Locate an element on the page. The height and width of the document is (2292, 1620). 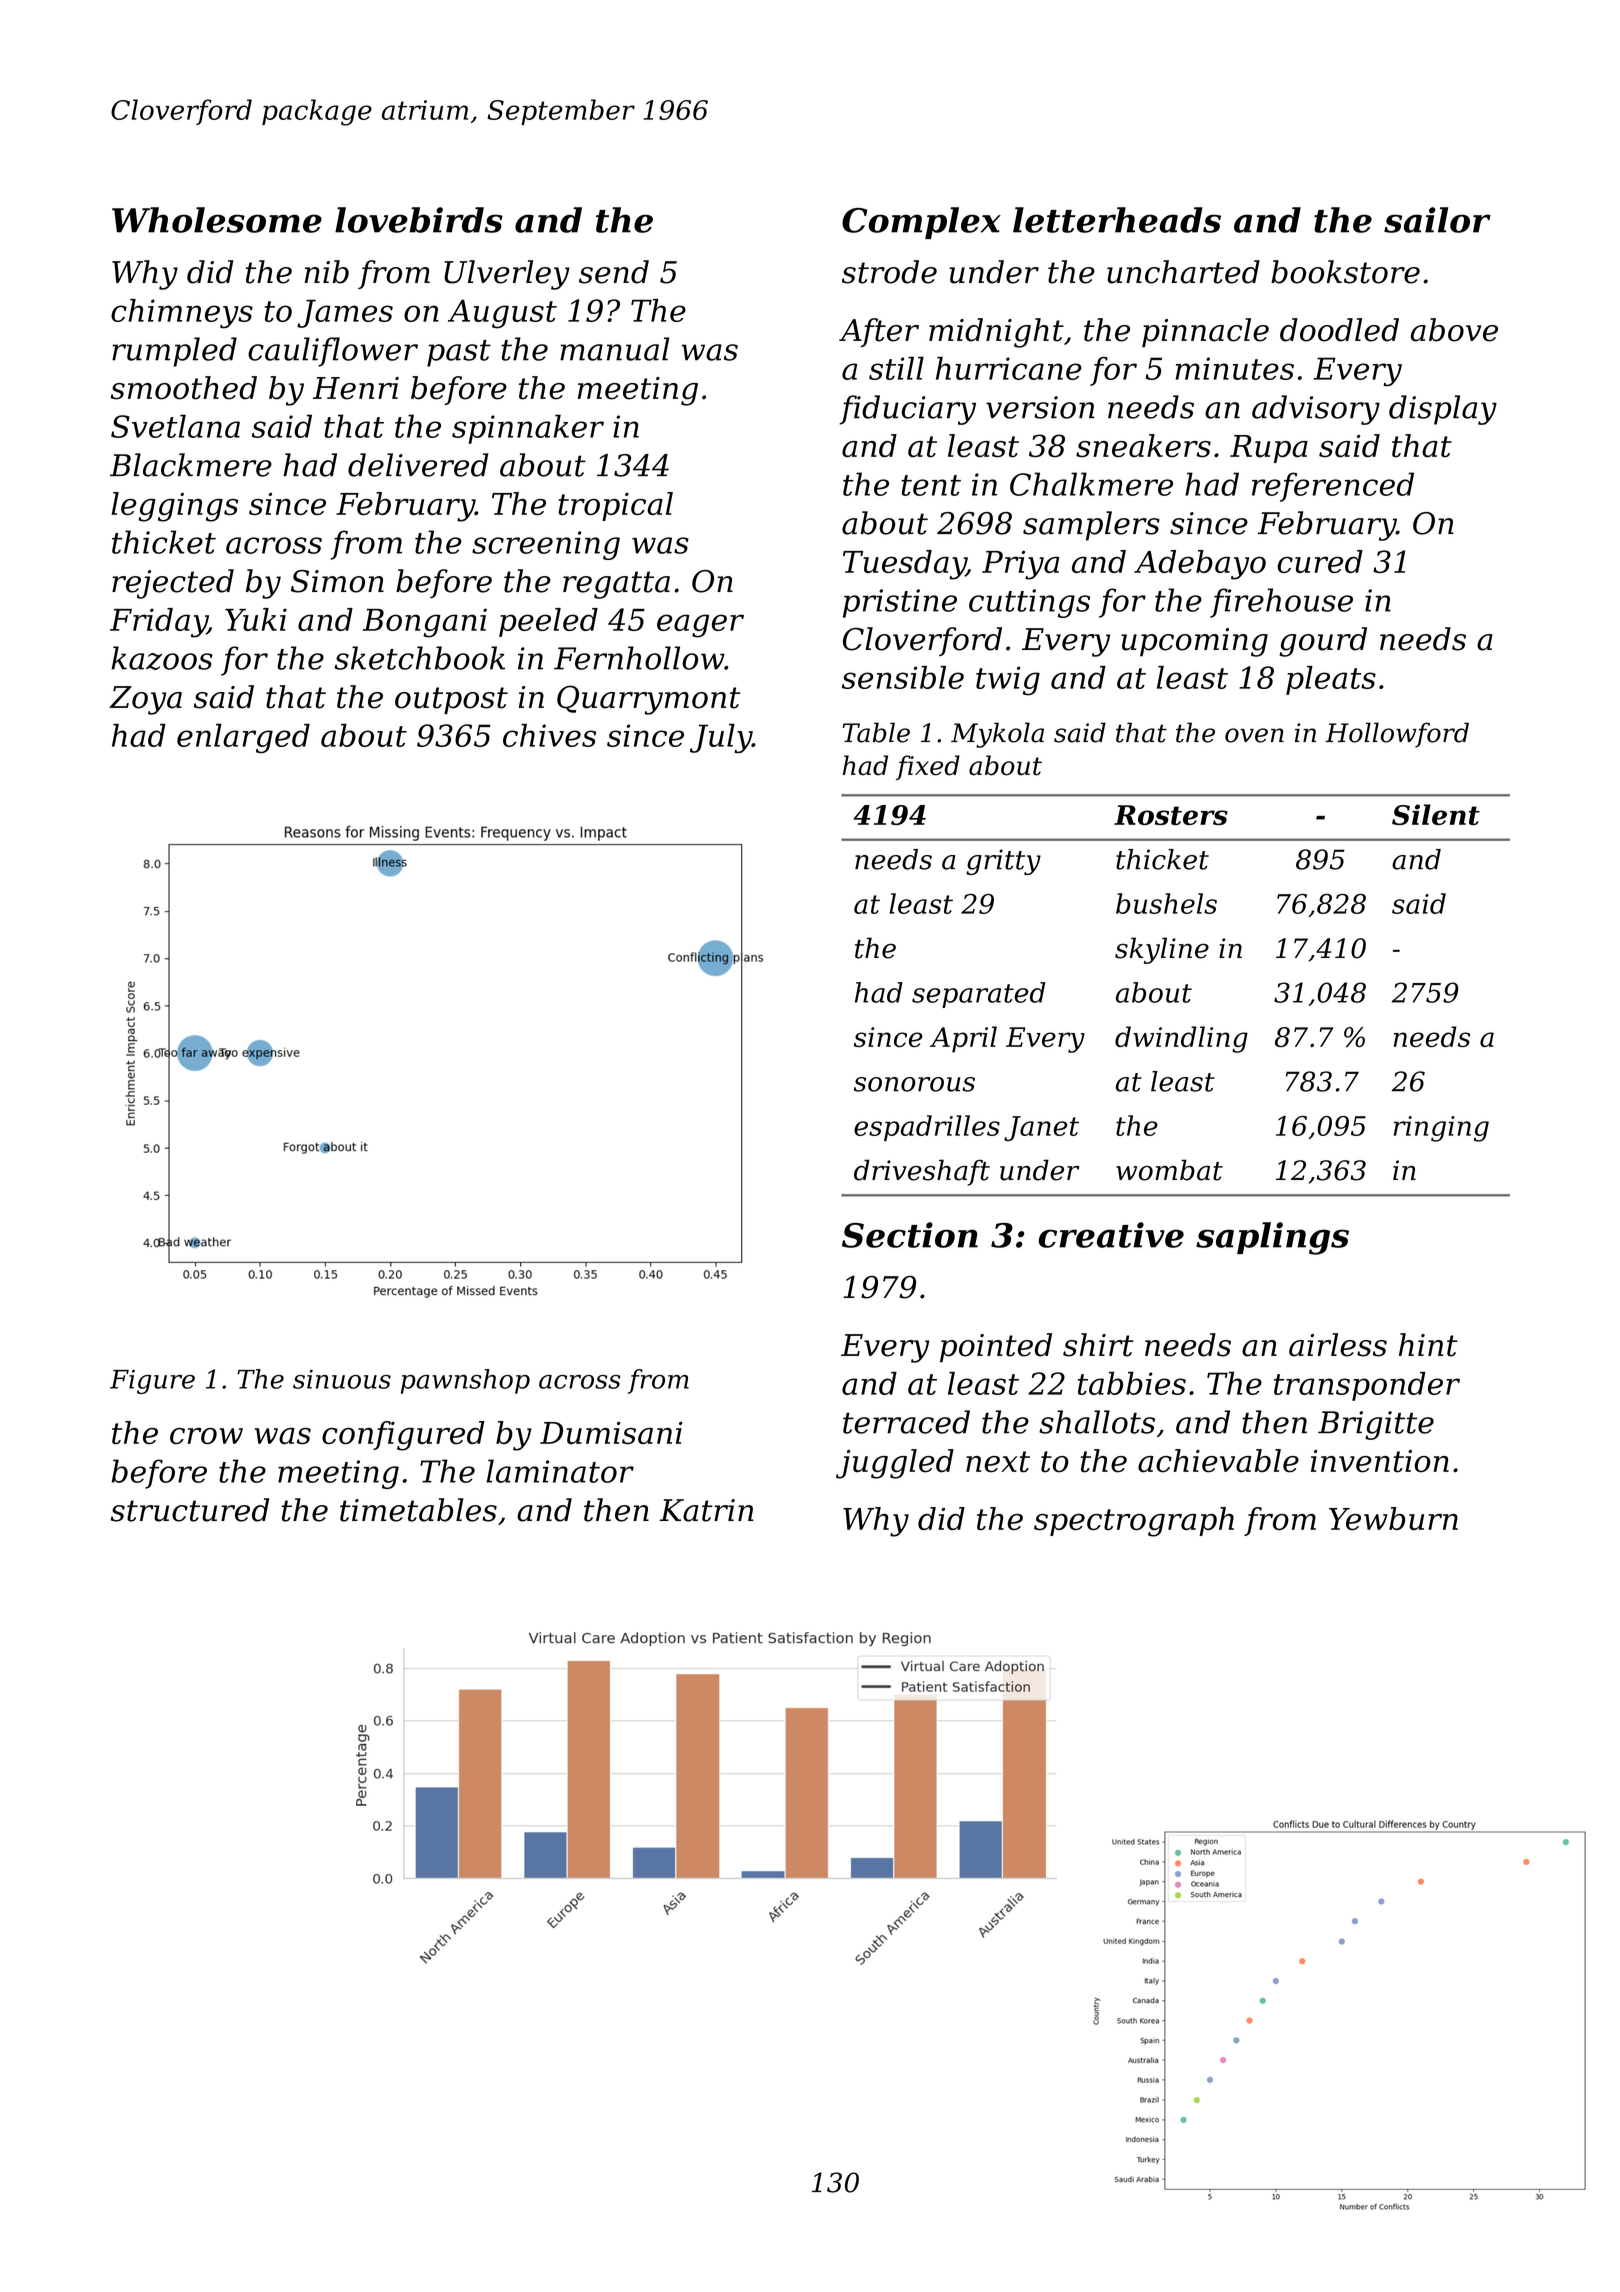
enlarged is located at coordinates (243, 738).
